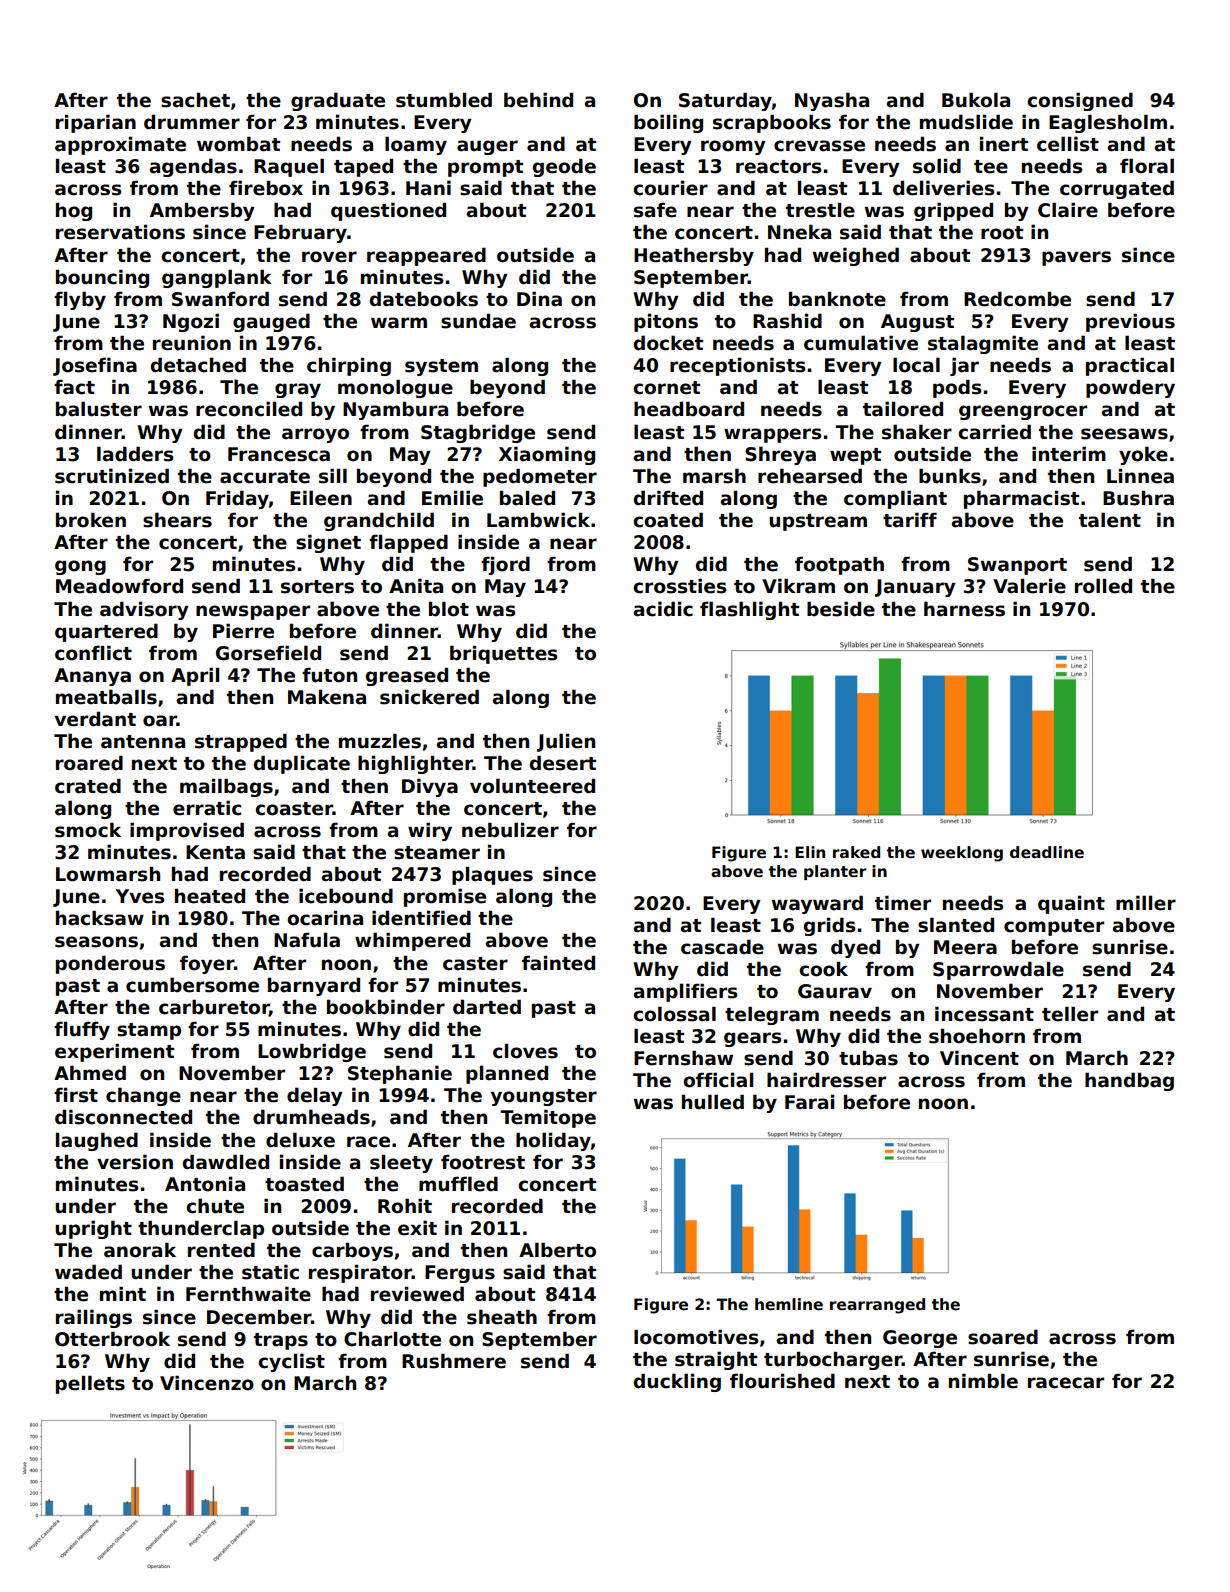 The image size is (1230, 1592). What do you see at coordinates (1146, 903) in the image?
I see `miller` at bounding box center [1146, 903].
